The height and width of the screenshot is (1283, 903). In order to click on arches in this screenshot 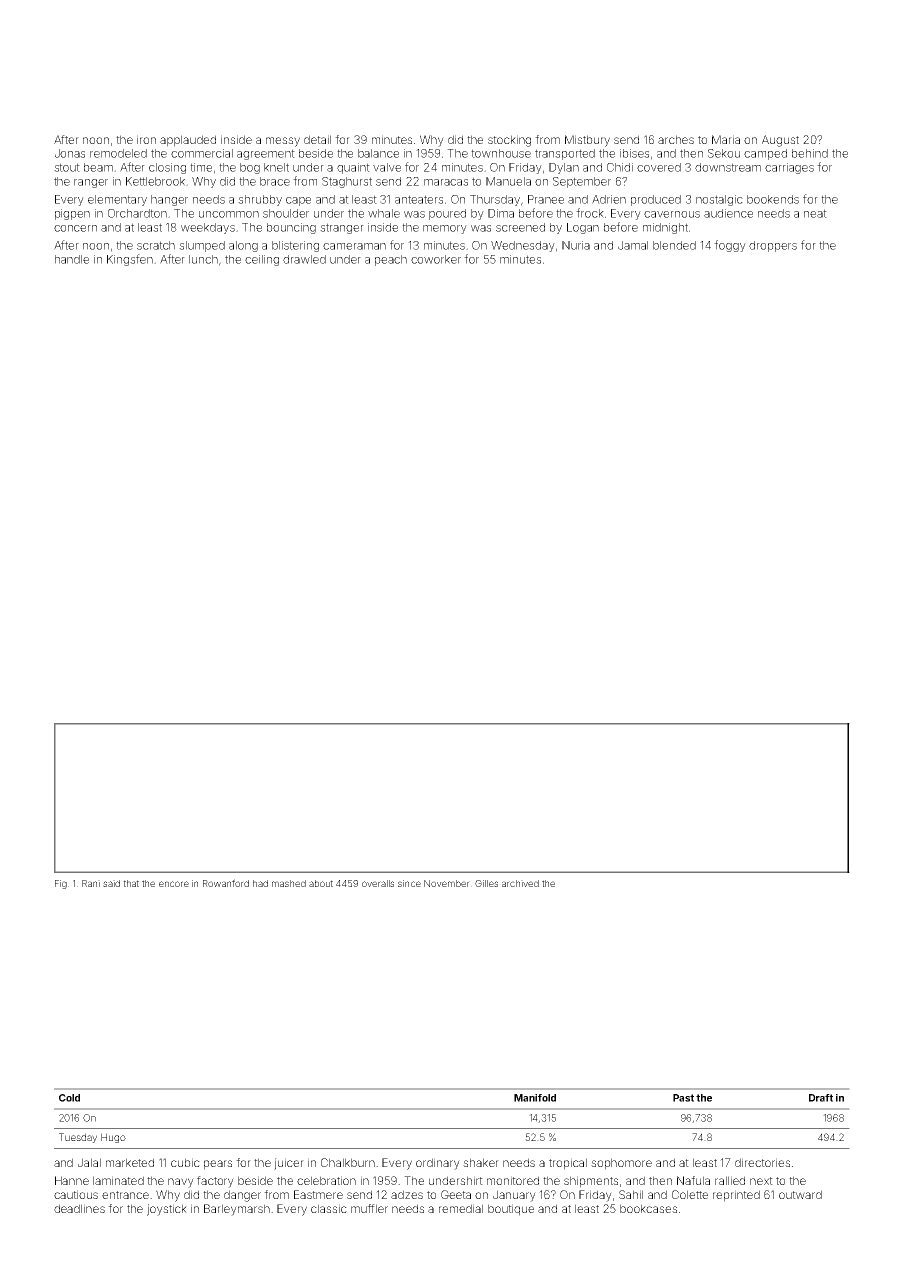, I will do `click(676, 139)`.
